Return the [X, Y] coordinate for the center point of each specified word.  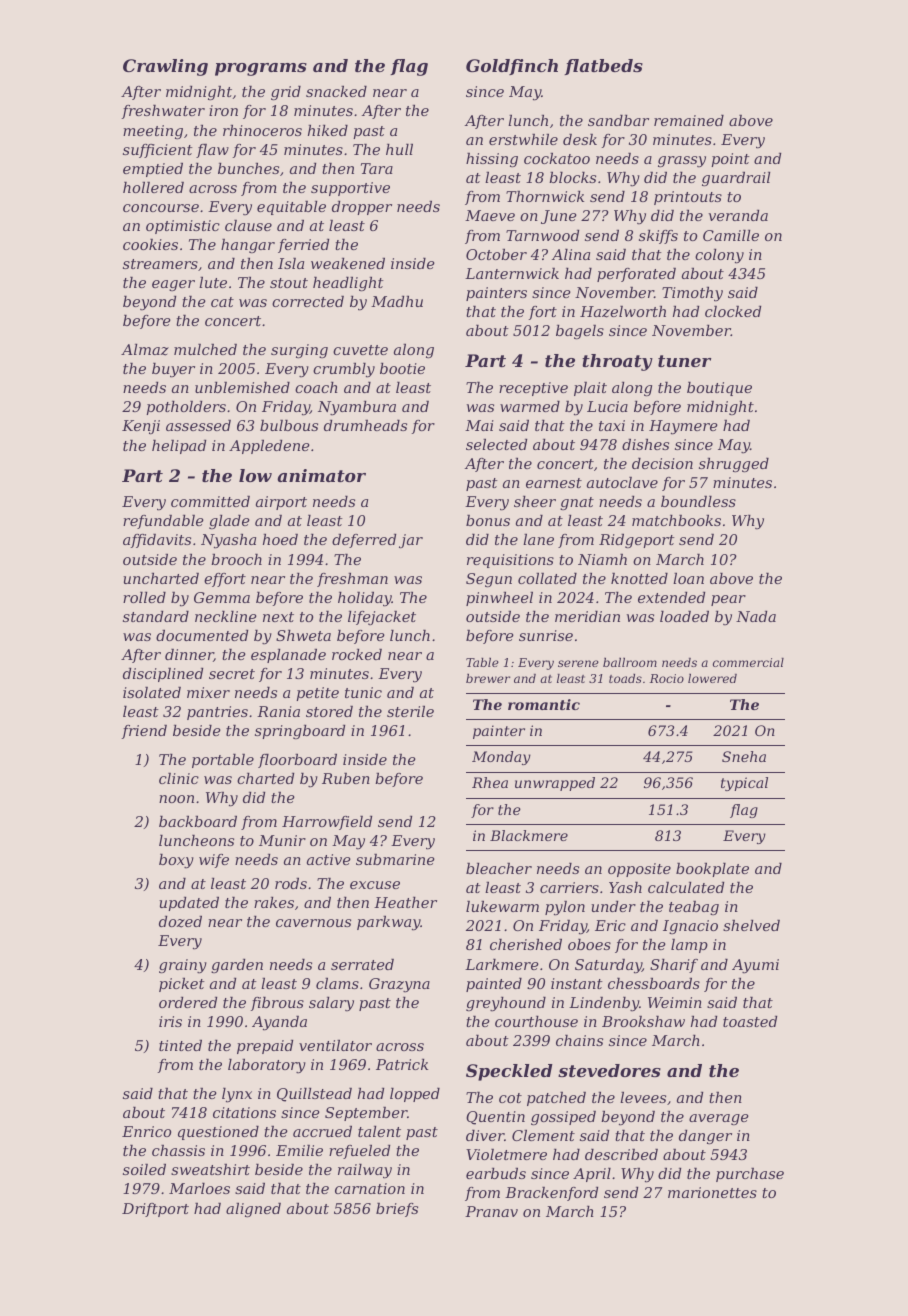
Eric [610, 925]
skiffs [658, 237]
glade [229, 522]
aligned [253, 1210]
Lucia [607, 406]
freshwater [163, 112]
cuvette [360, 350]
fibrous [277, 1004]
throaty [617, 362]
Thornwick [545, 196]
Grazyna [399, 985]
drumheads [365, 425]
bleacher [499, 868]
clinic [179, 778]
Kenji [141, 427]
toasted [750, 1021]
